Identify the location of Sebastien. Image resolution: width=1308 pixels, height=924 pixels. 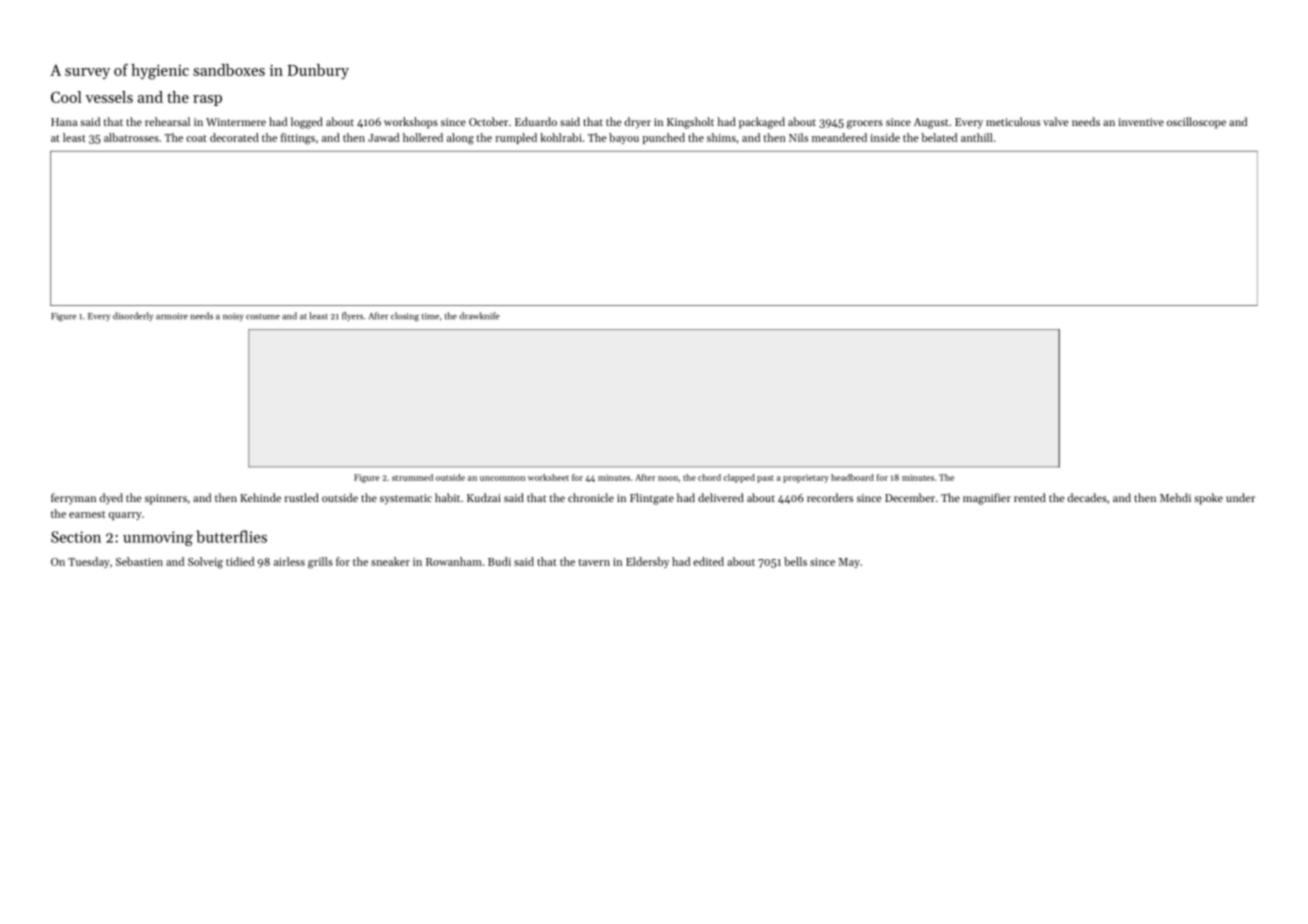
(139, 561).
